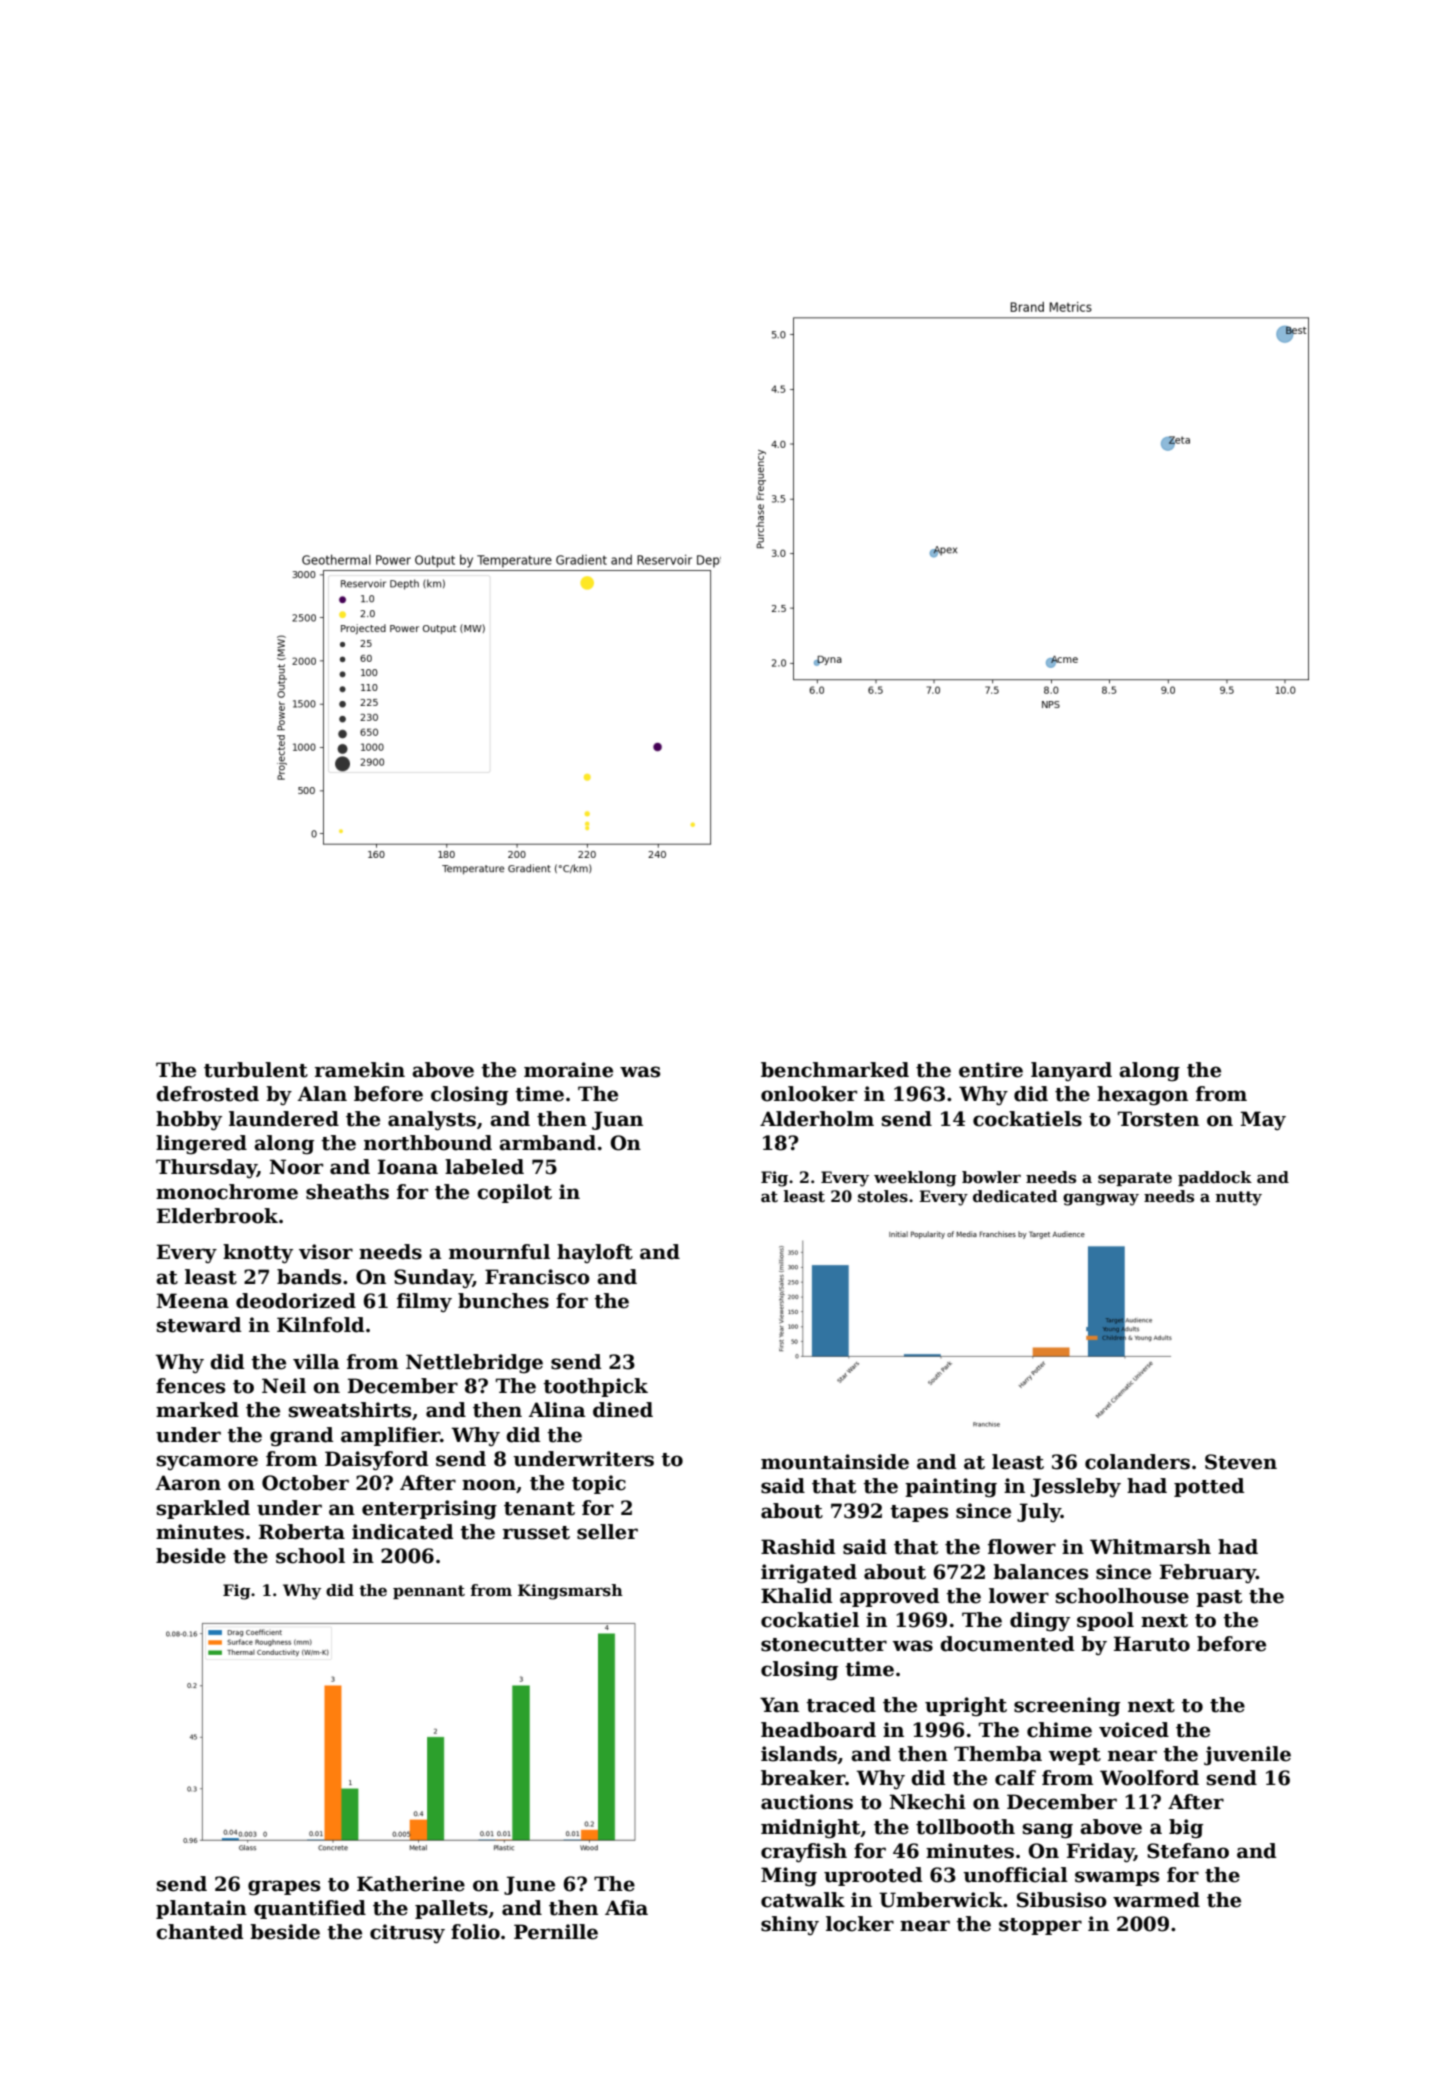 Image resolution: width=1450 pixels, height=2100 pixels. Describe the element at coordinates (360, 1070) in the image. I see `ramekin` at that location.
